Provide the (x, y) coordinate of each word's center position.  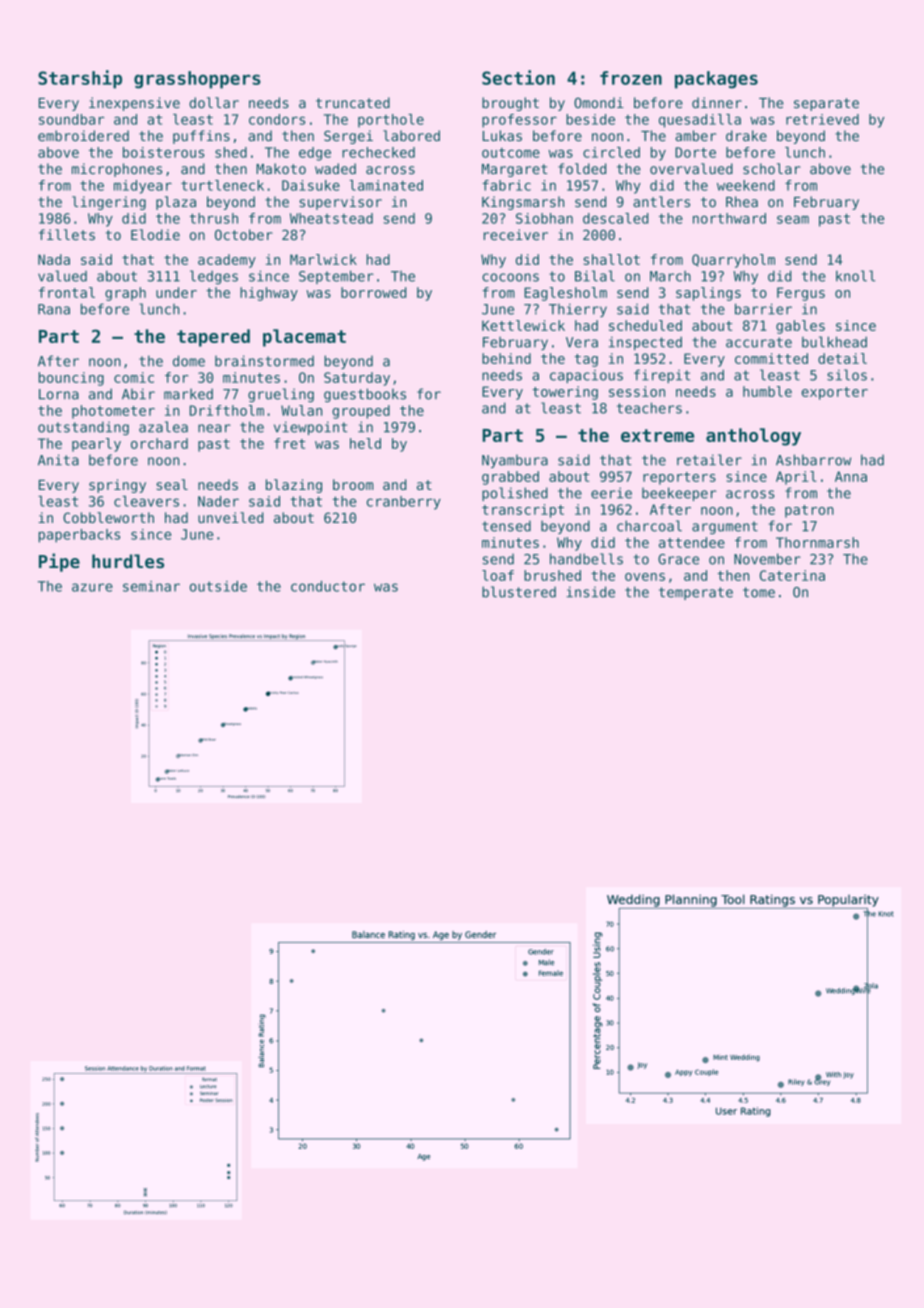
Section (518, 77)
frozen (631, 78)
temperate (696, 593)
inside (590, 592)
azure (92, 587)
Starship (80, 79)
